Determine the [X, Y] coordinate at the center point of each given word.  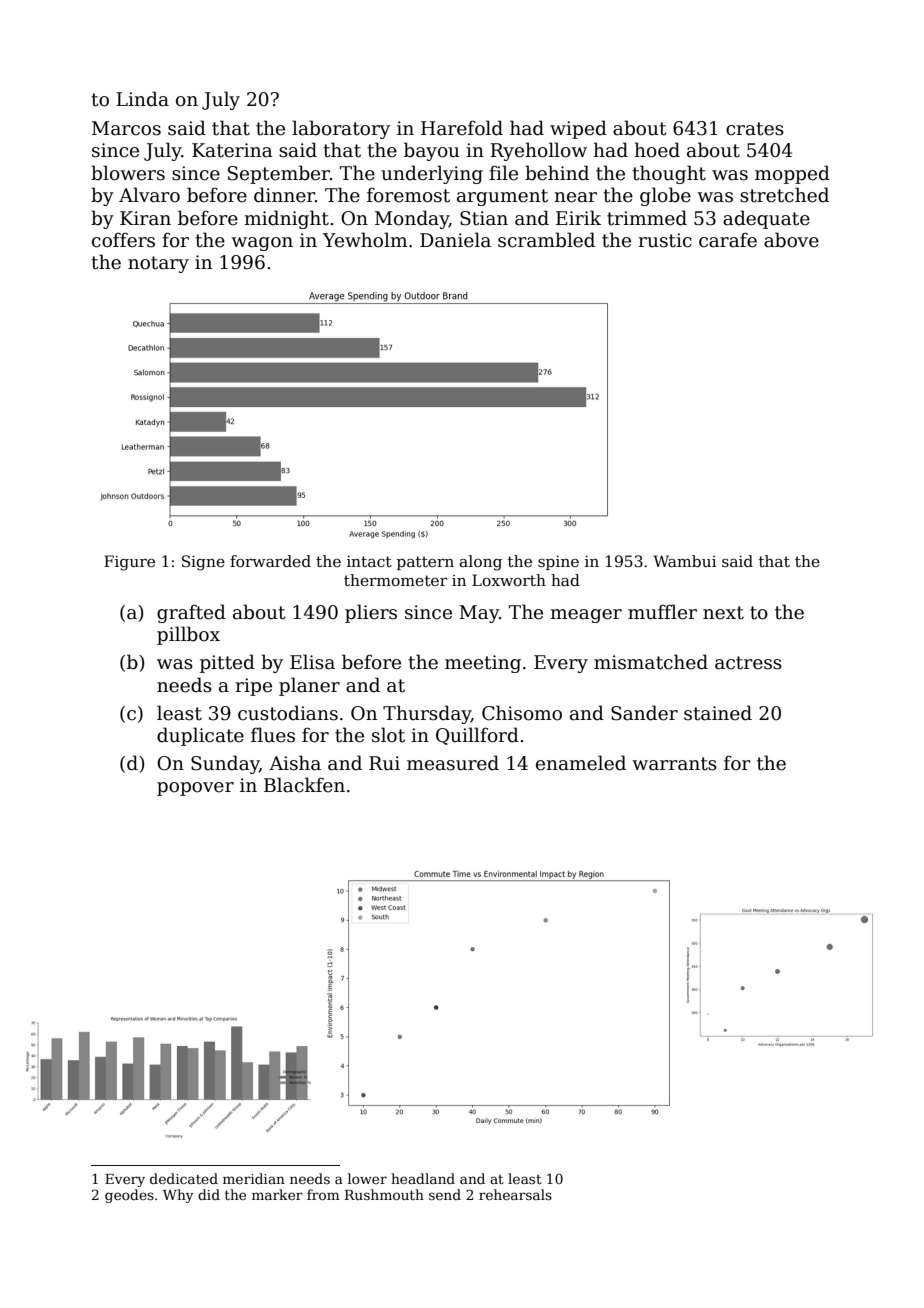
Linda [142, 99]
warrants [674, 764]
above [791, 240]
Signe [203, 563]
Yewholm [365, 240]
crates [755, 129]
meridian [254, 1178]
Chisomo [522, 713]
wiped [578, 129]
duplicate [200, 736]
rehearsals [515, 1194]
